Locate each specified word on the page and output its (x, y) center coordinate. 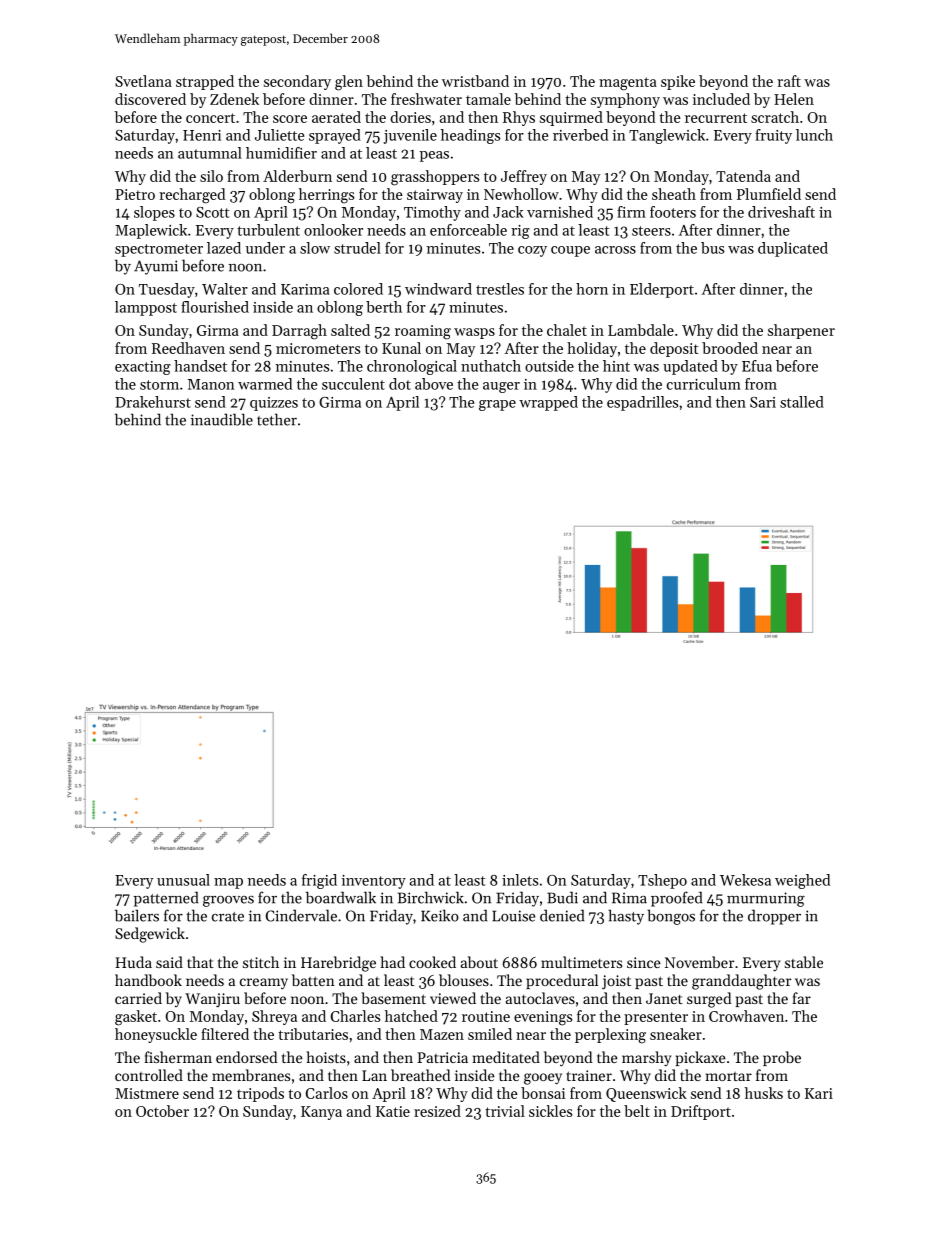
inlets (520, 880)
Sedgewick (150, 935)
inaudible (222, 419)
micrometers (318, 348)
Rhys (519, 118)
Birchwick (431, 897)
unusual (183, 880)
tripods (260, 1094)
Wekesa (745, 880)
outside (549, 366)
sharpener (801, 331)
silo (211, 176)
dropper (774, 917)
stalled (802, 402)
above (434, 384)
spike (678, 82)
